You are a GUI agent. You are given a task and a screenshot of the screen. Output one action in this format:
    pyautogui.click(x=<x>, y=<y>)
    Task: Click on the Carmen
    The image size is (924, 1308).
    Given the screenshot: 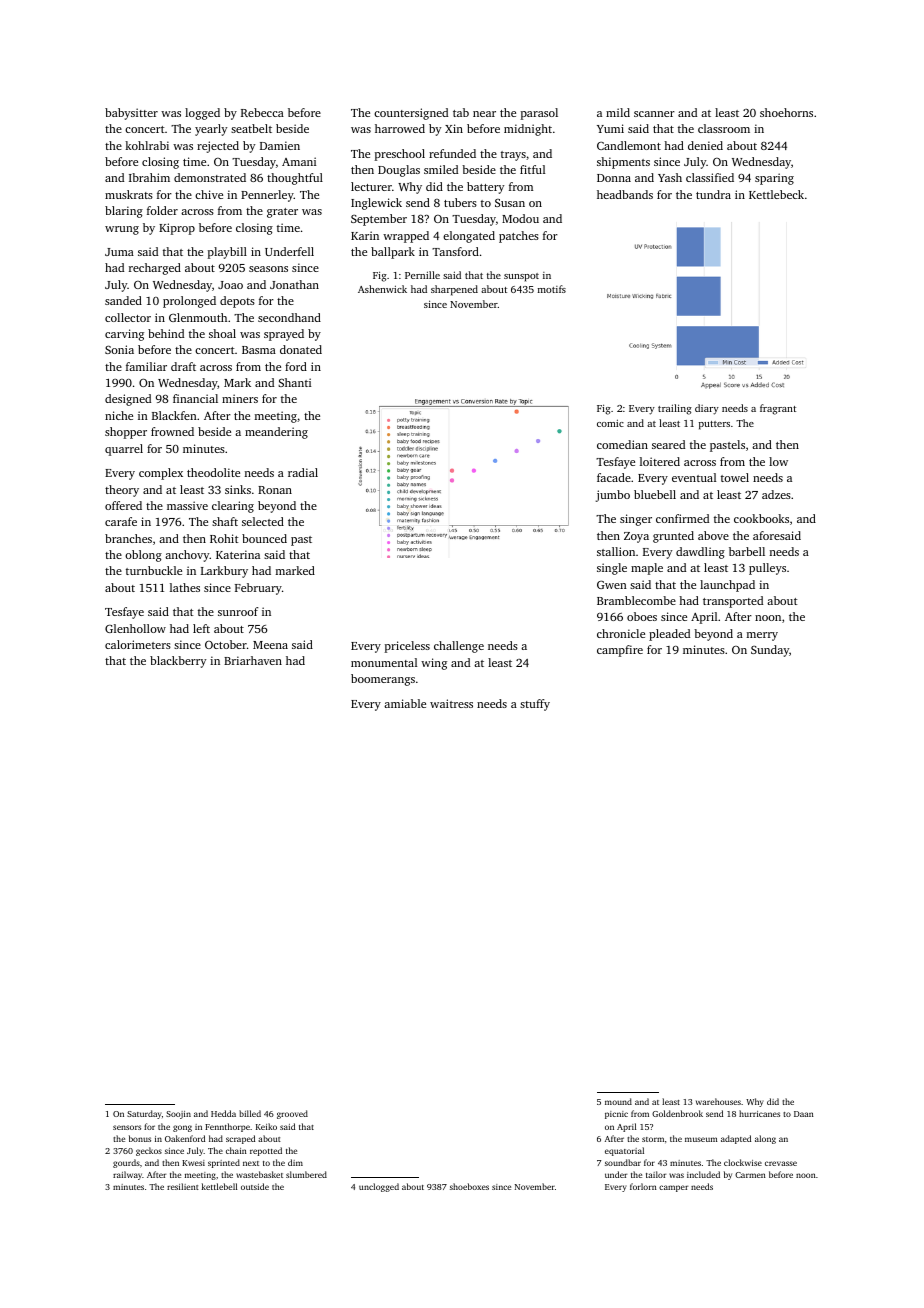 What is the action you would take?
    pyautogui.click(x=750, y=1175)
